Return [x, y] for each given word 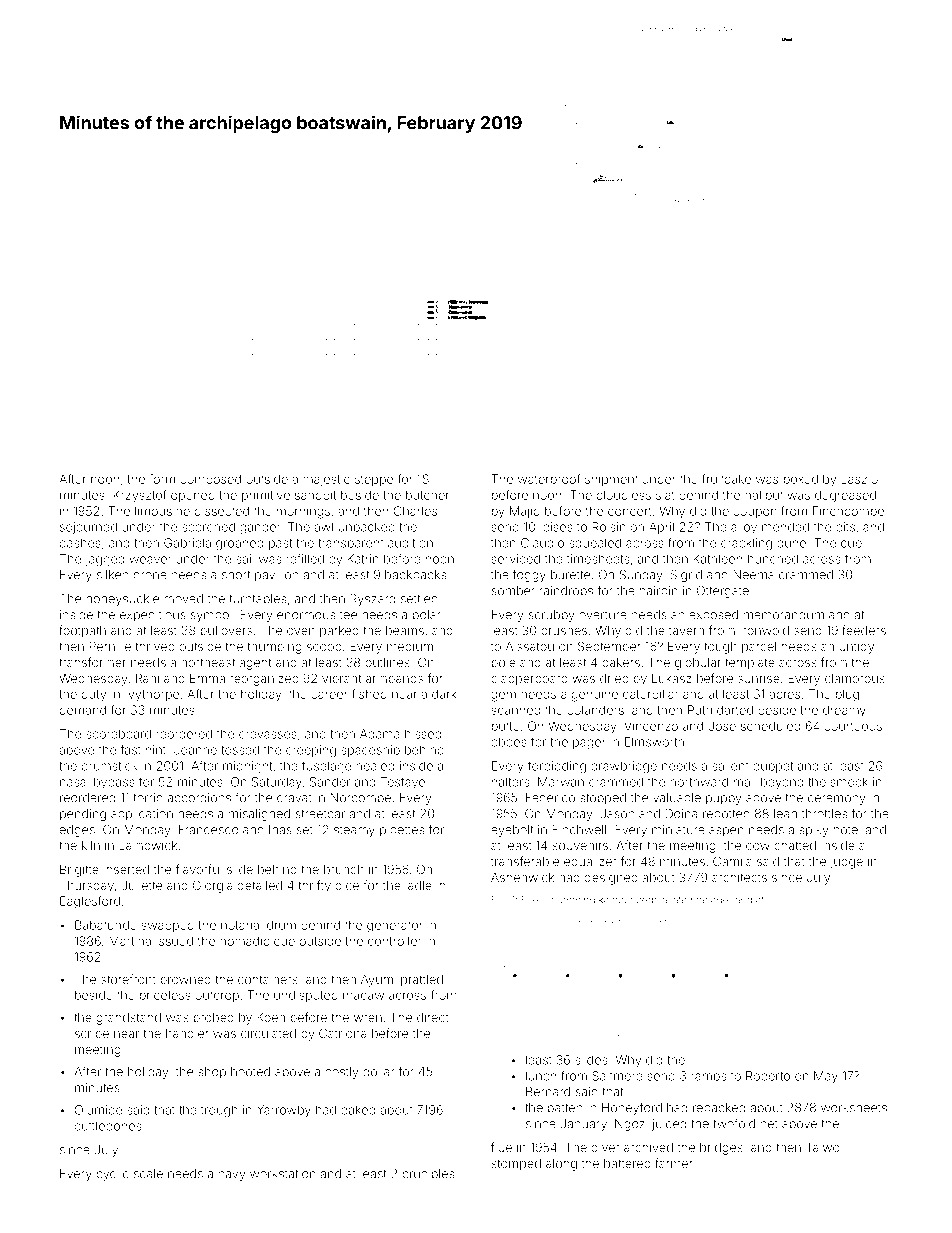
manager [711, 902]
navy [232, 1176]
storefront [128, 979]
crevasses [268, 735]
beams [405, 630]
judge [846, 863]
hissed [423, 734]
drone [150, 575]
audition [410, 543]
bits [845, 527]
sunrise [759, 678]
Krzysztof [140, 496]
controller [394, 941]
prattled [422, 981]
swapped [167, 926]
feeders [864, 630]
